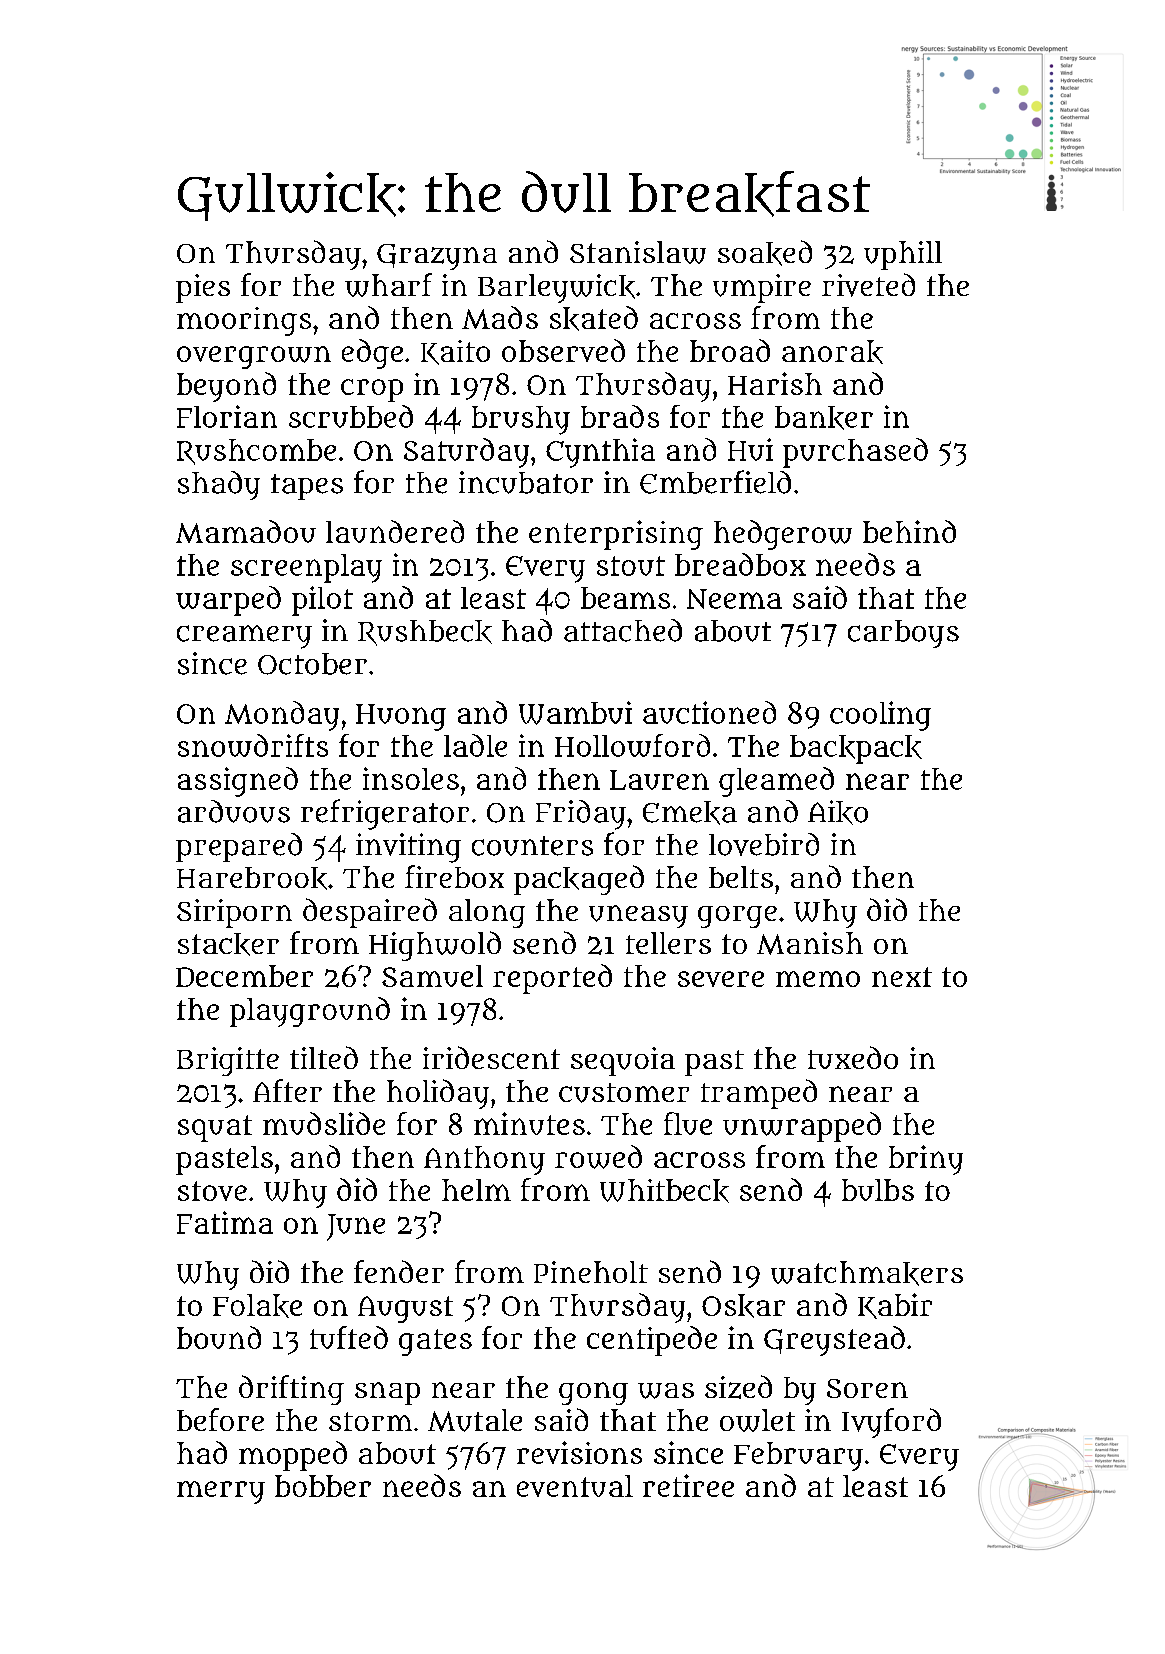 This screenshot has height=1654, width=1165. What do you see at coordinates (734, 599) in the screenshot?
I see `Neema` at bounding box center [734, 599].
